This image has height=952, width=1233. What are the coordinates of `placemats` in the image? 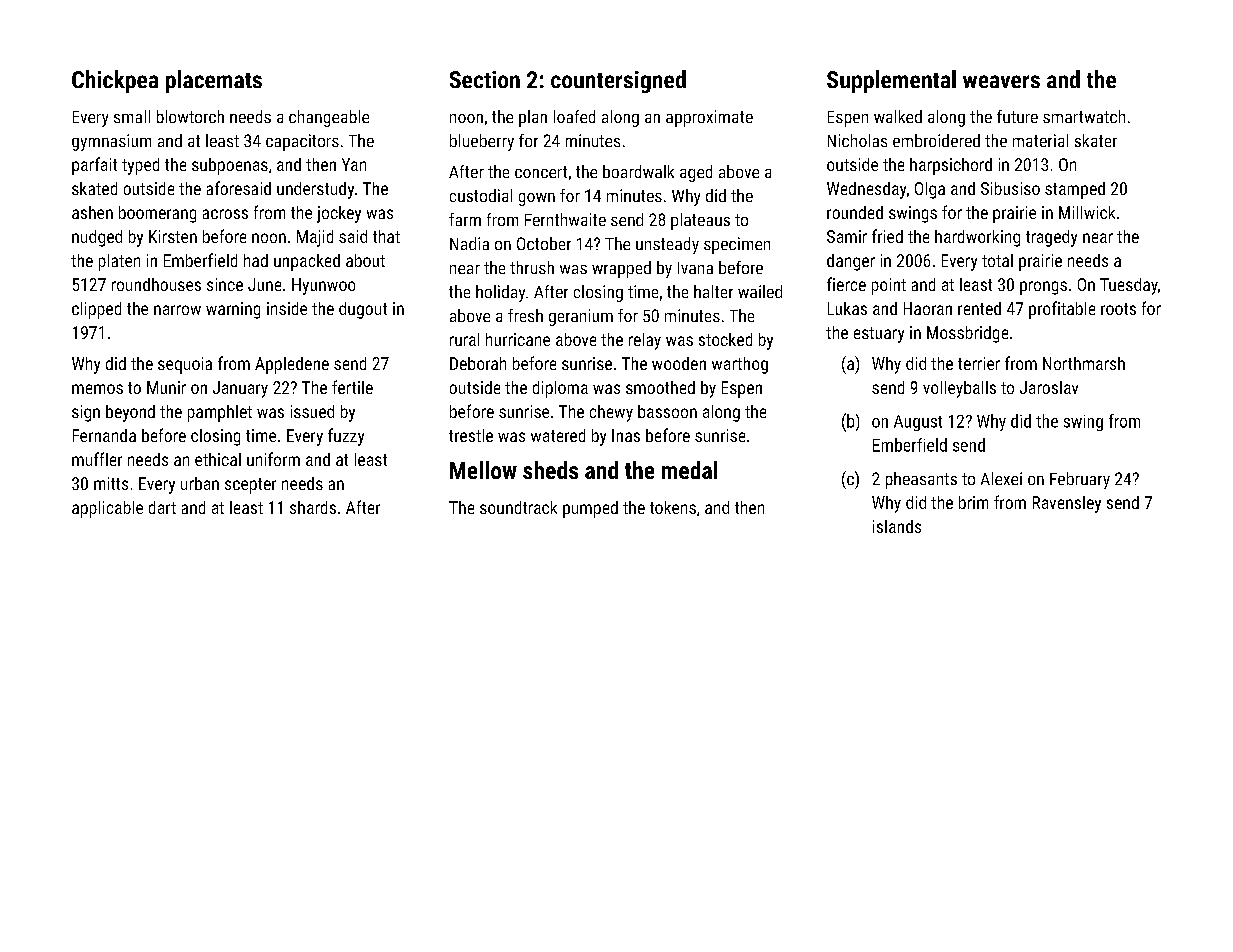 It's located at (214, 81).
